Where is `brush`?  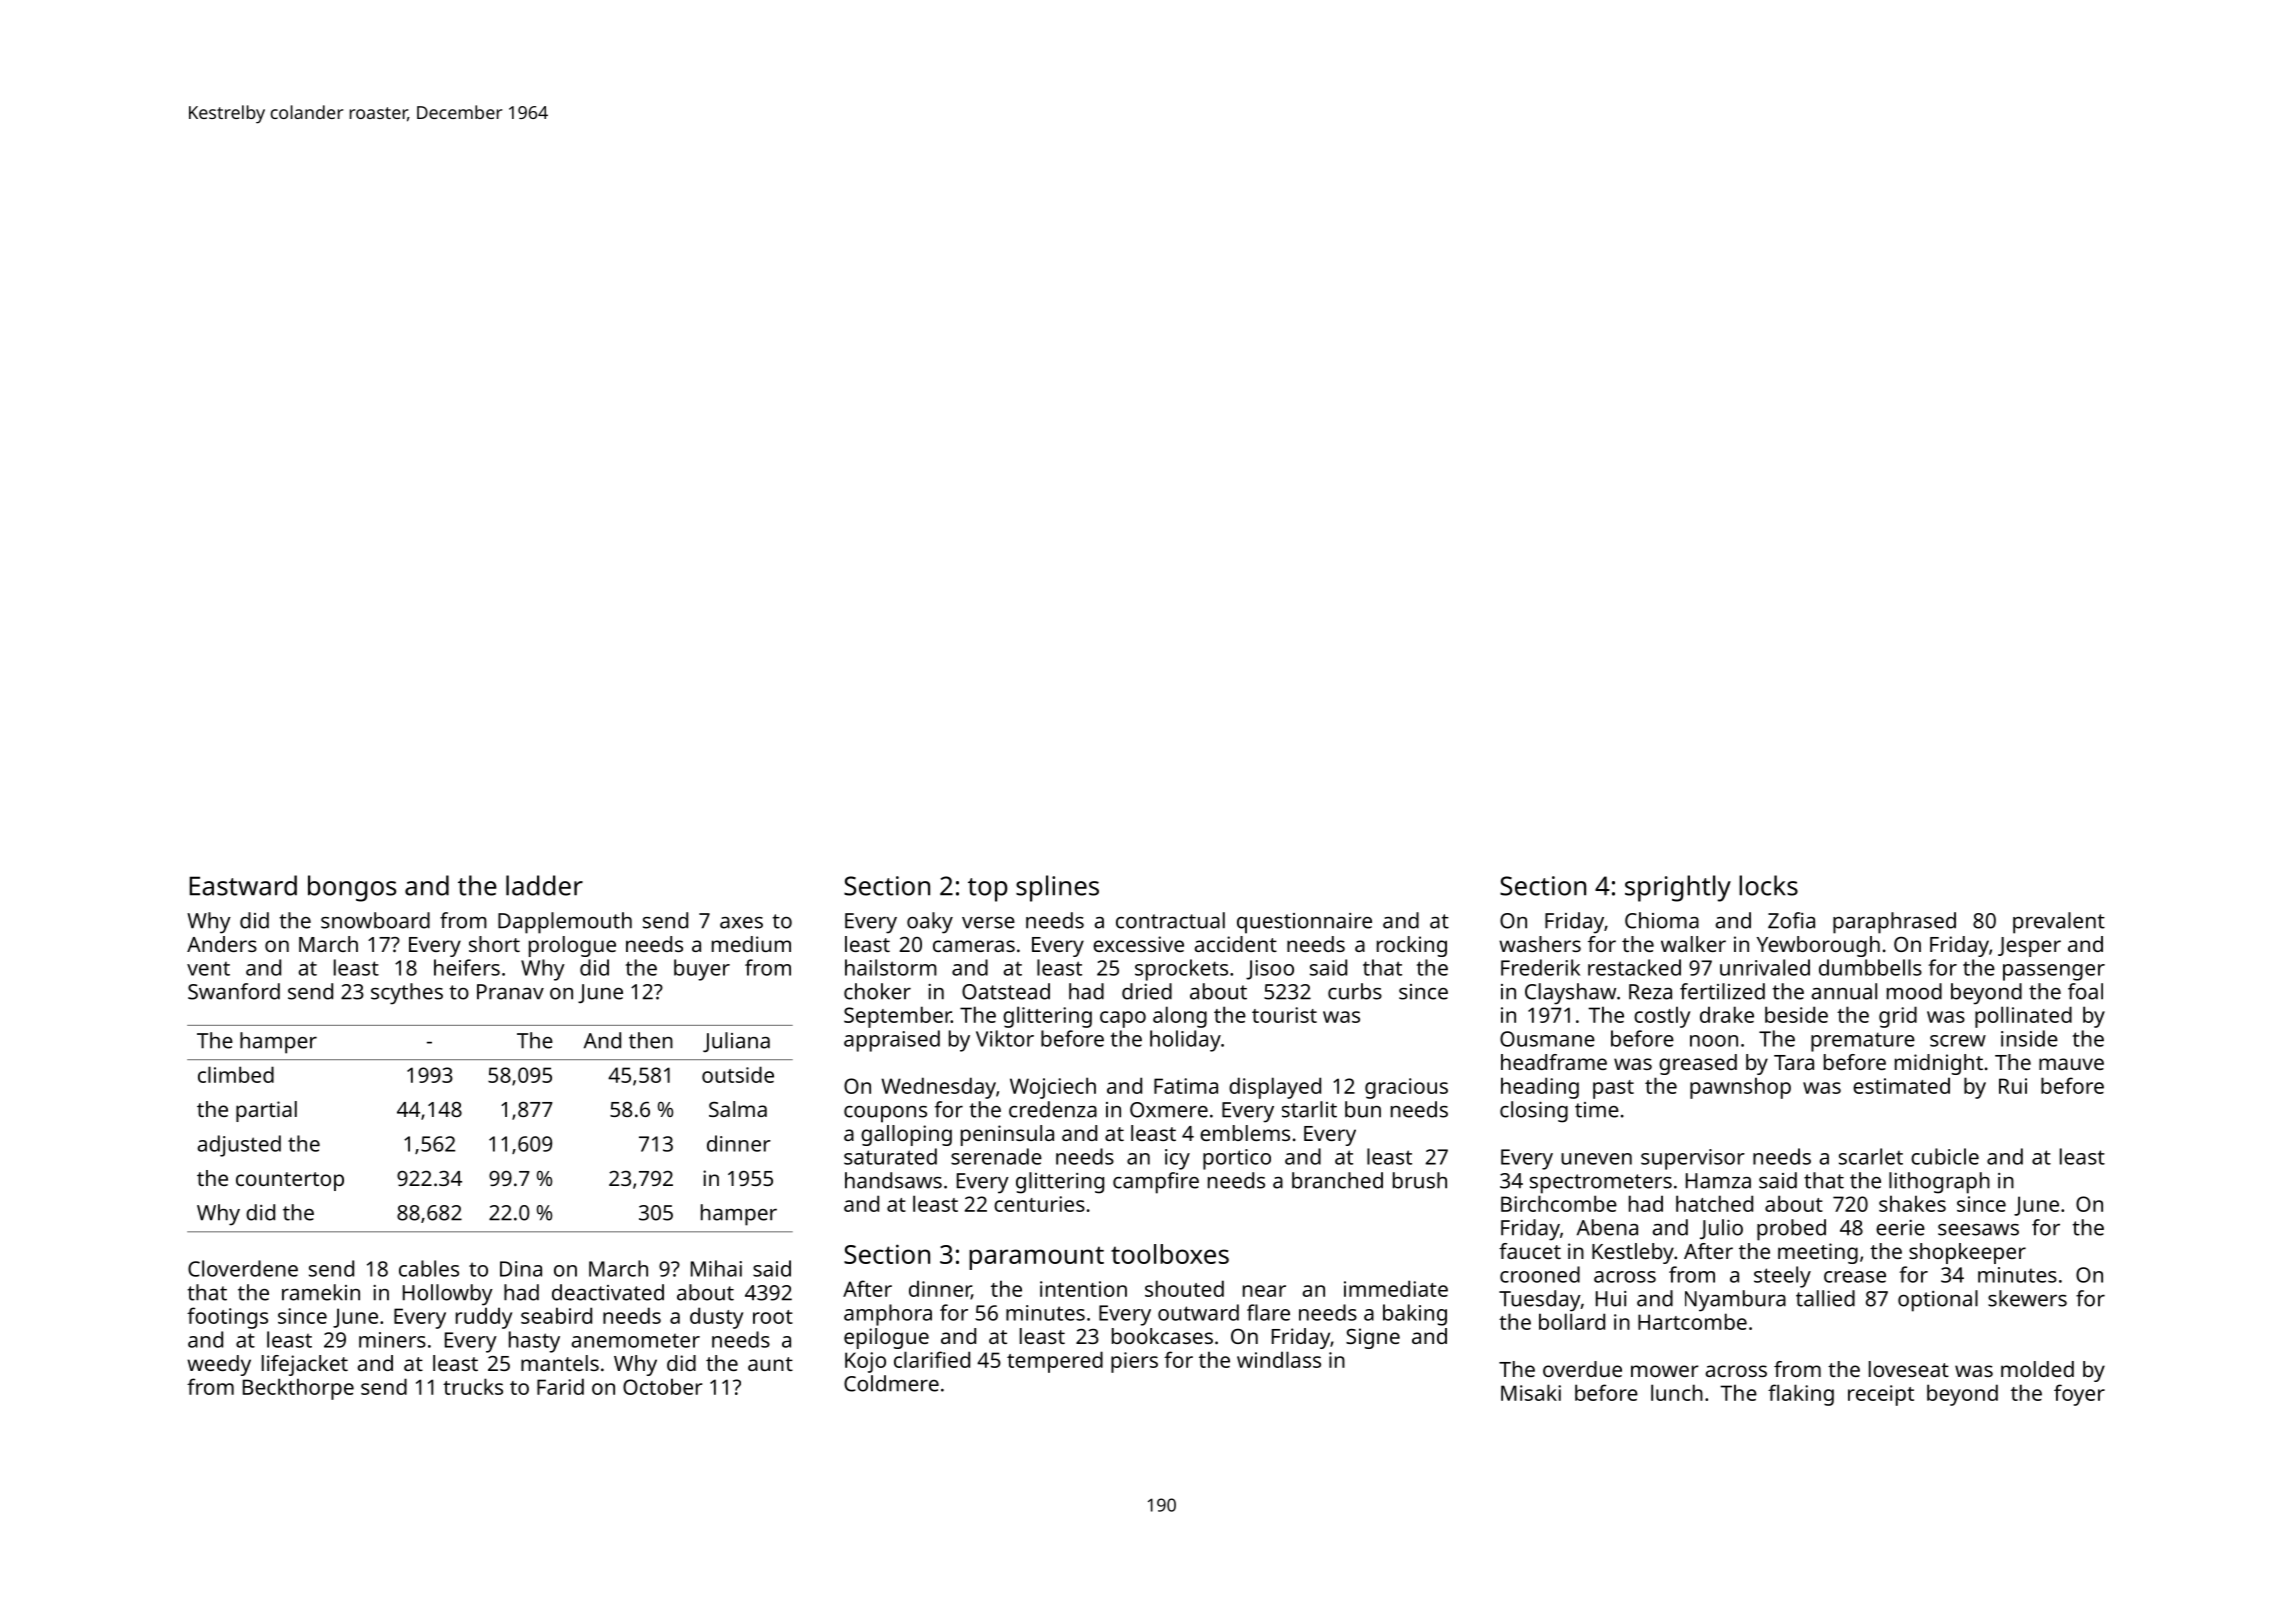 brush is located at coordinates (1420, 1180).
